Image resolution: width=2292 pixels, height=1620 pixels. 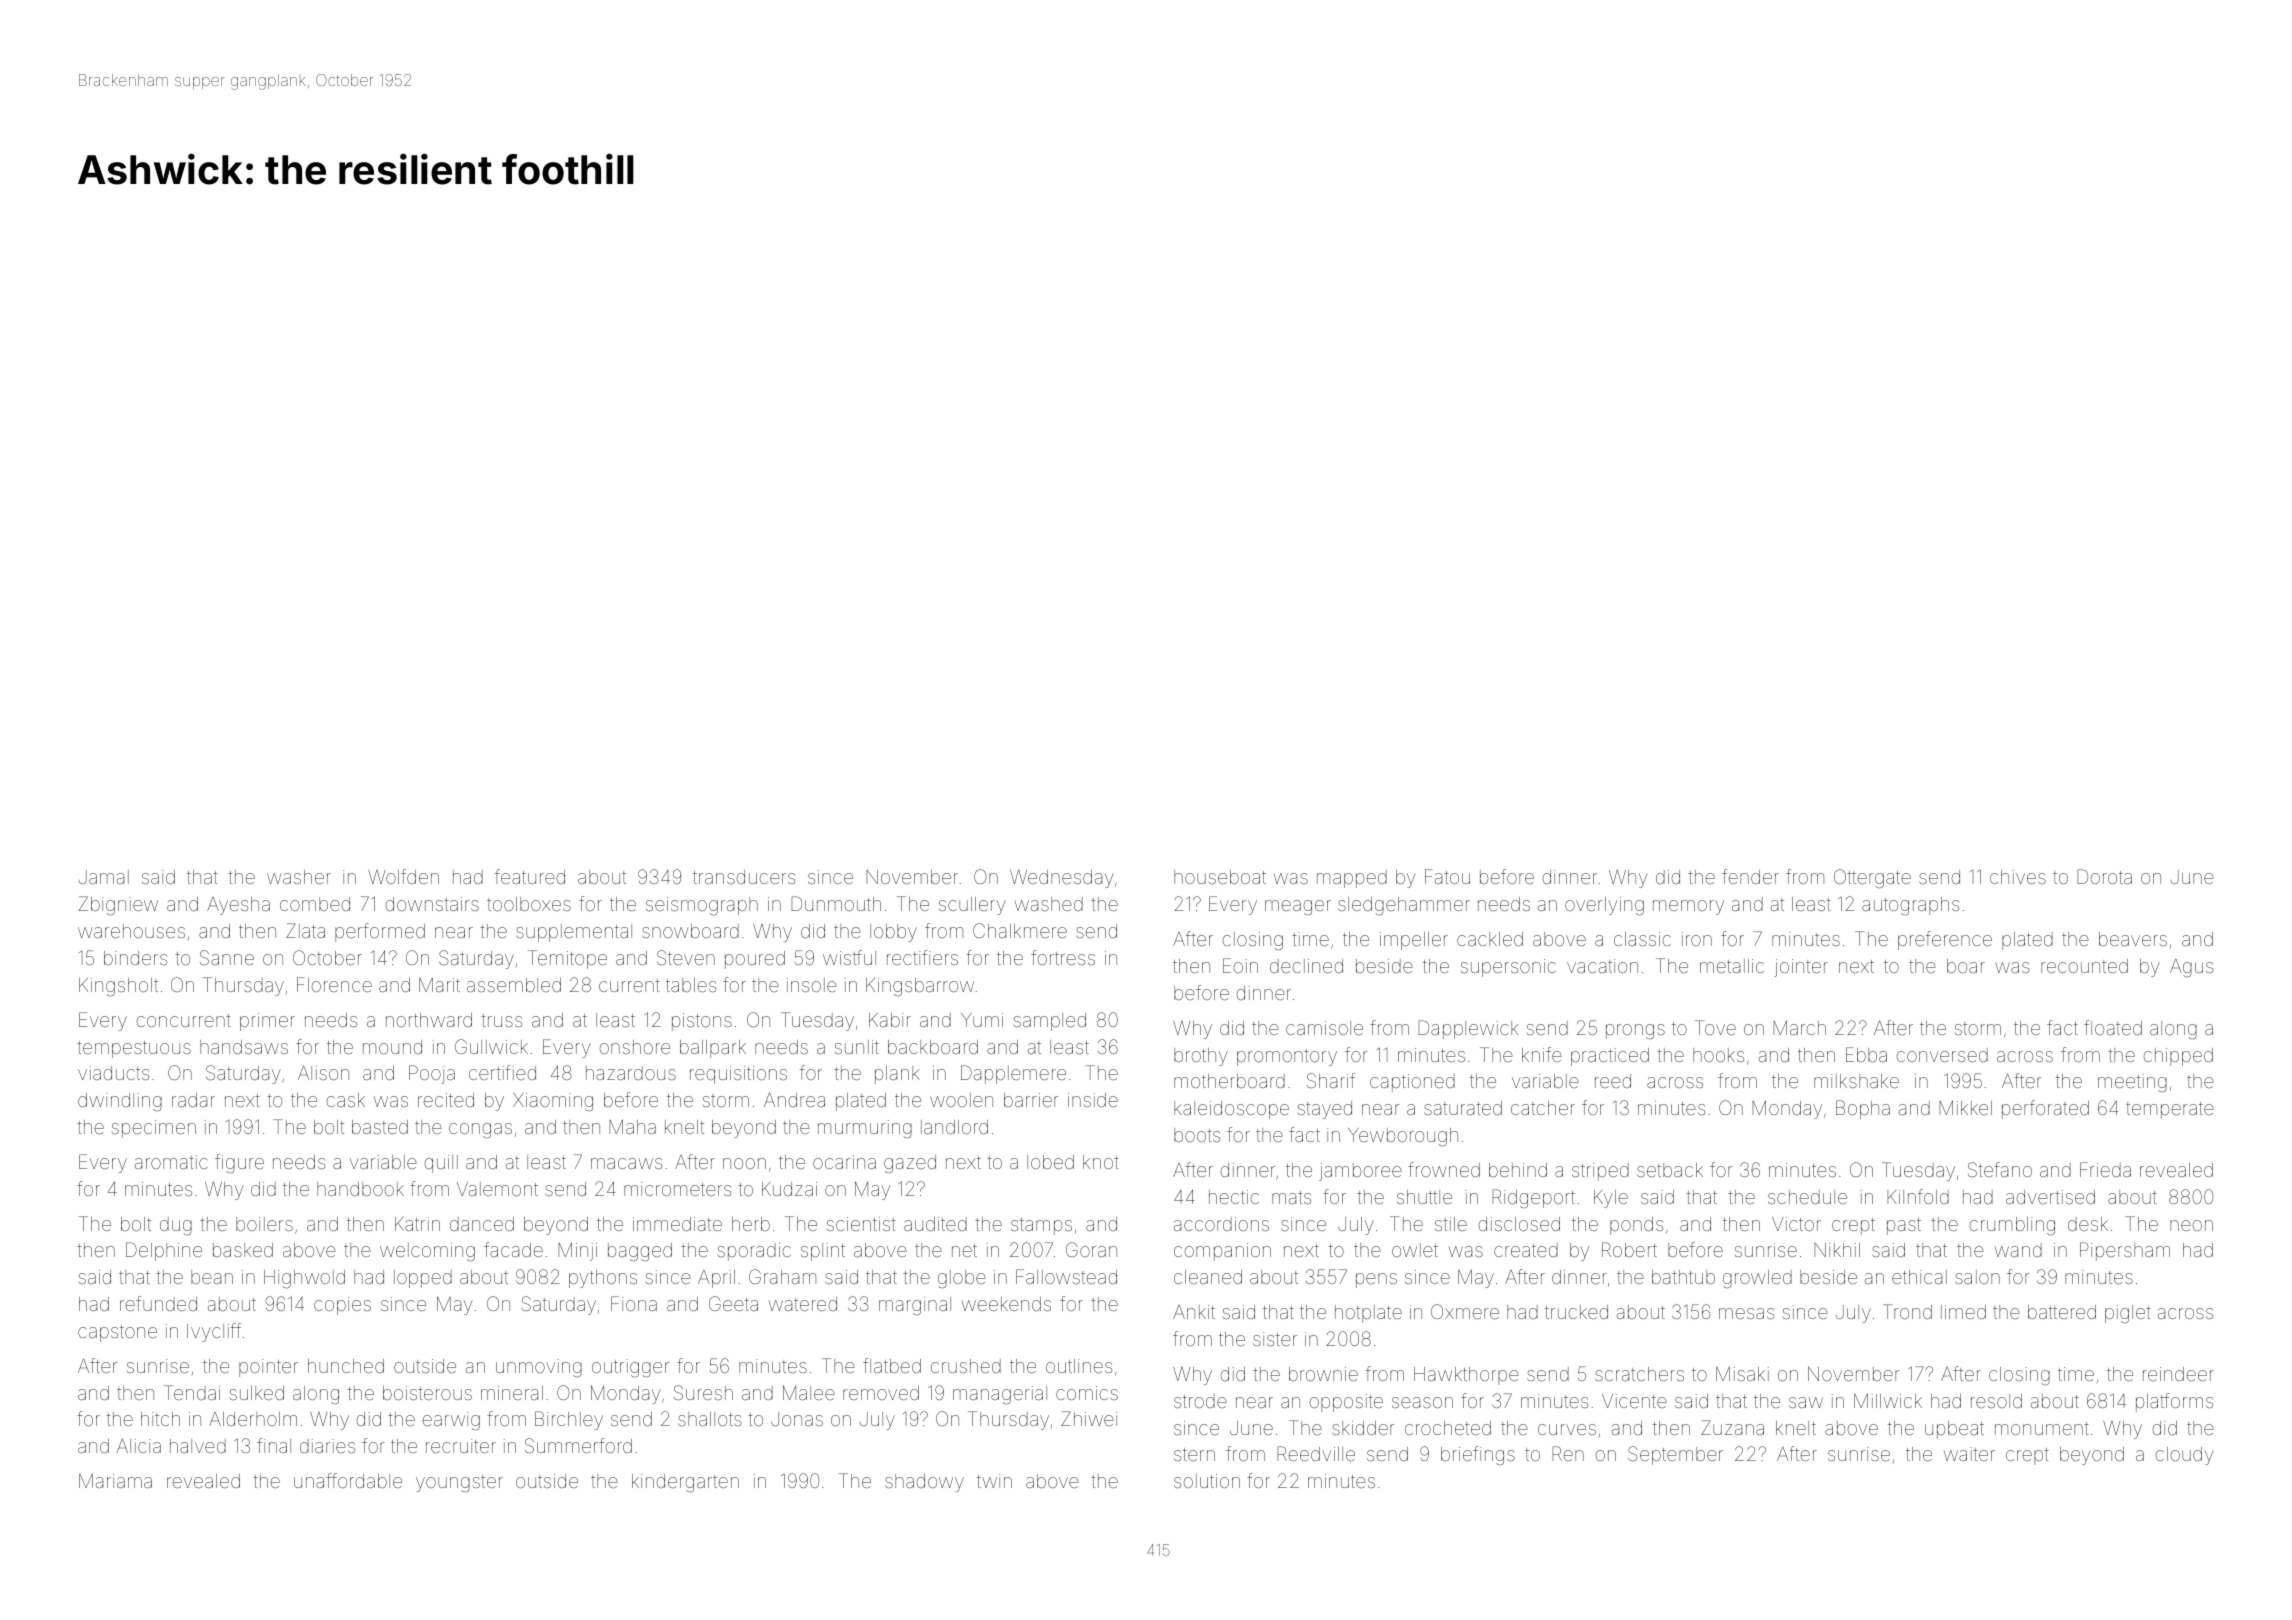 What do you see at coordinates (972, 906) in the page?
I see `scullery` at bounding box center [972, 906].
